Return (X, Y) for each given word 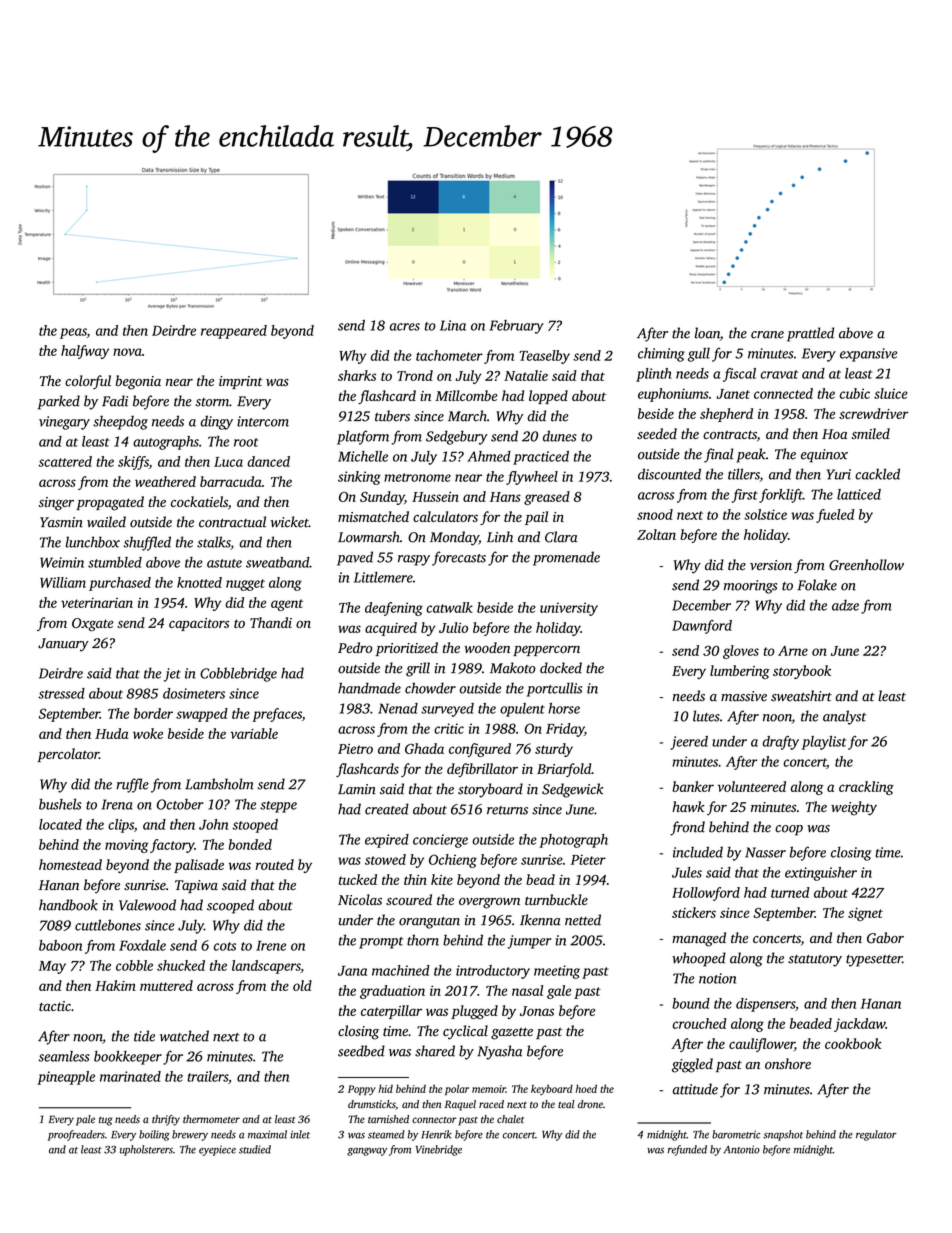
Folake (817, 585)
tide (144, 1036)
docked (561, 668)
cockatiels (199, 501)
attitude (695, 1089)
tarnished (388, 1119)
